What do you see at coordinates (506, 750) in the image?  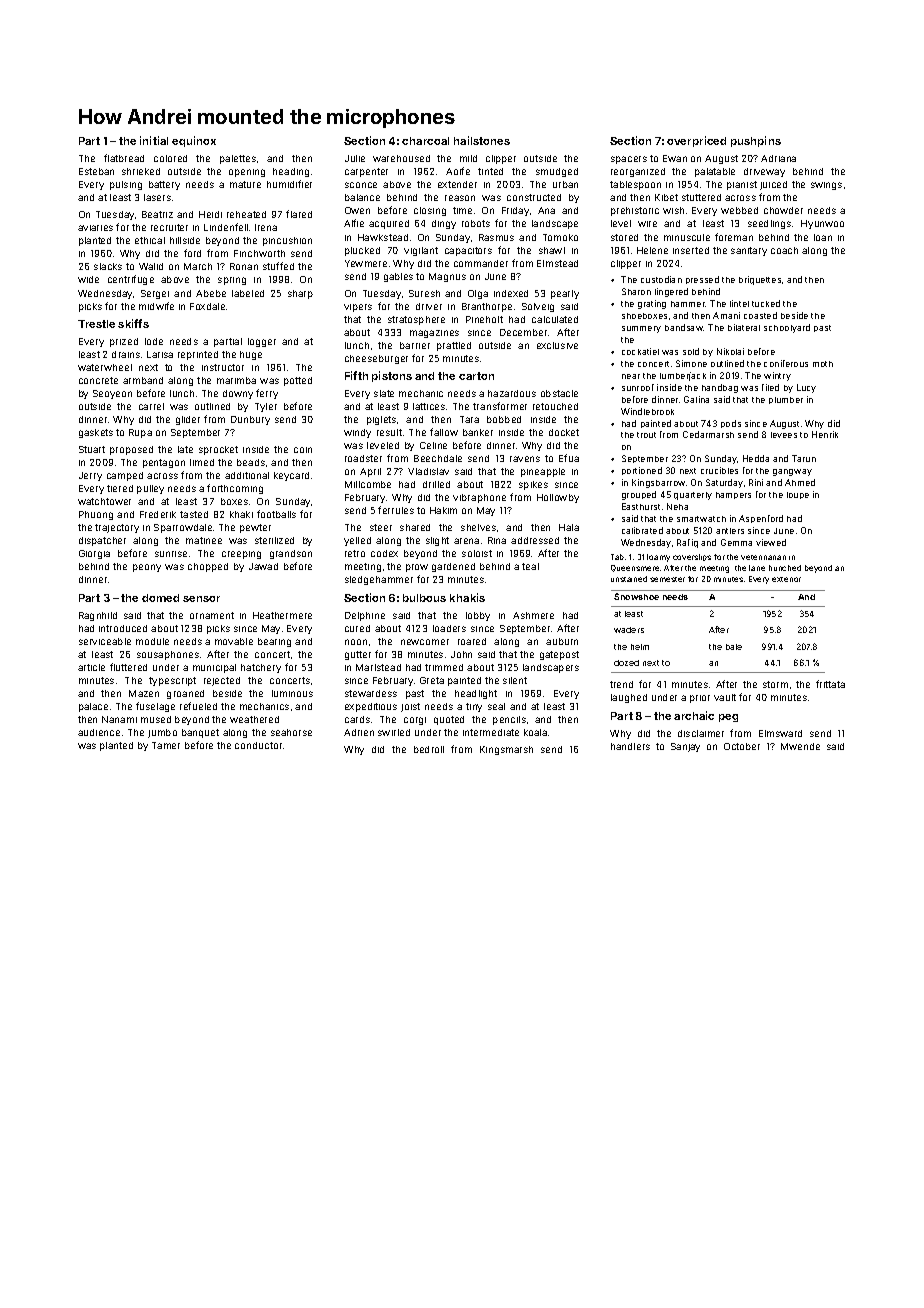 I see `Kingsmarsh` at bounding box center [506, 750].
